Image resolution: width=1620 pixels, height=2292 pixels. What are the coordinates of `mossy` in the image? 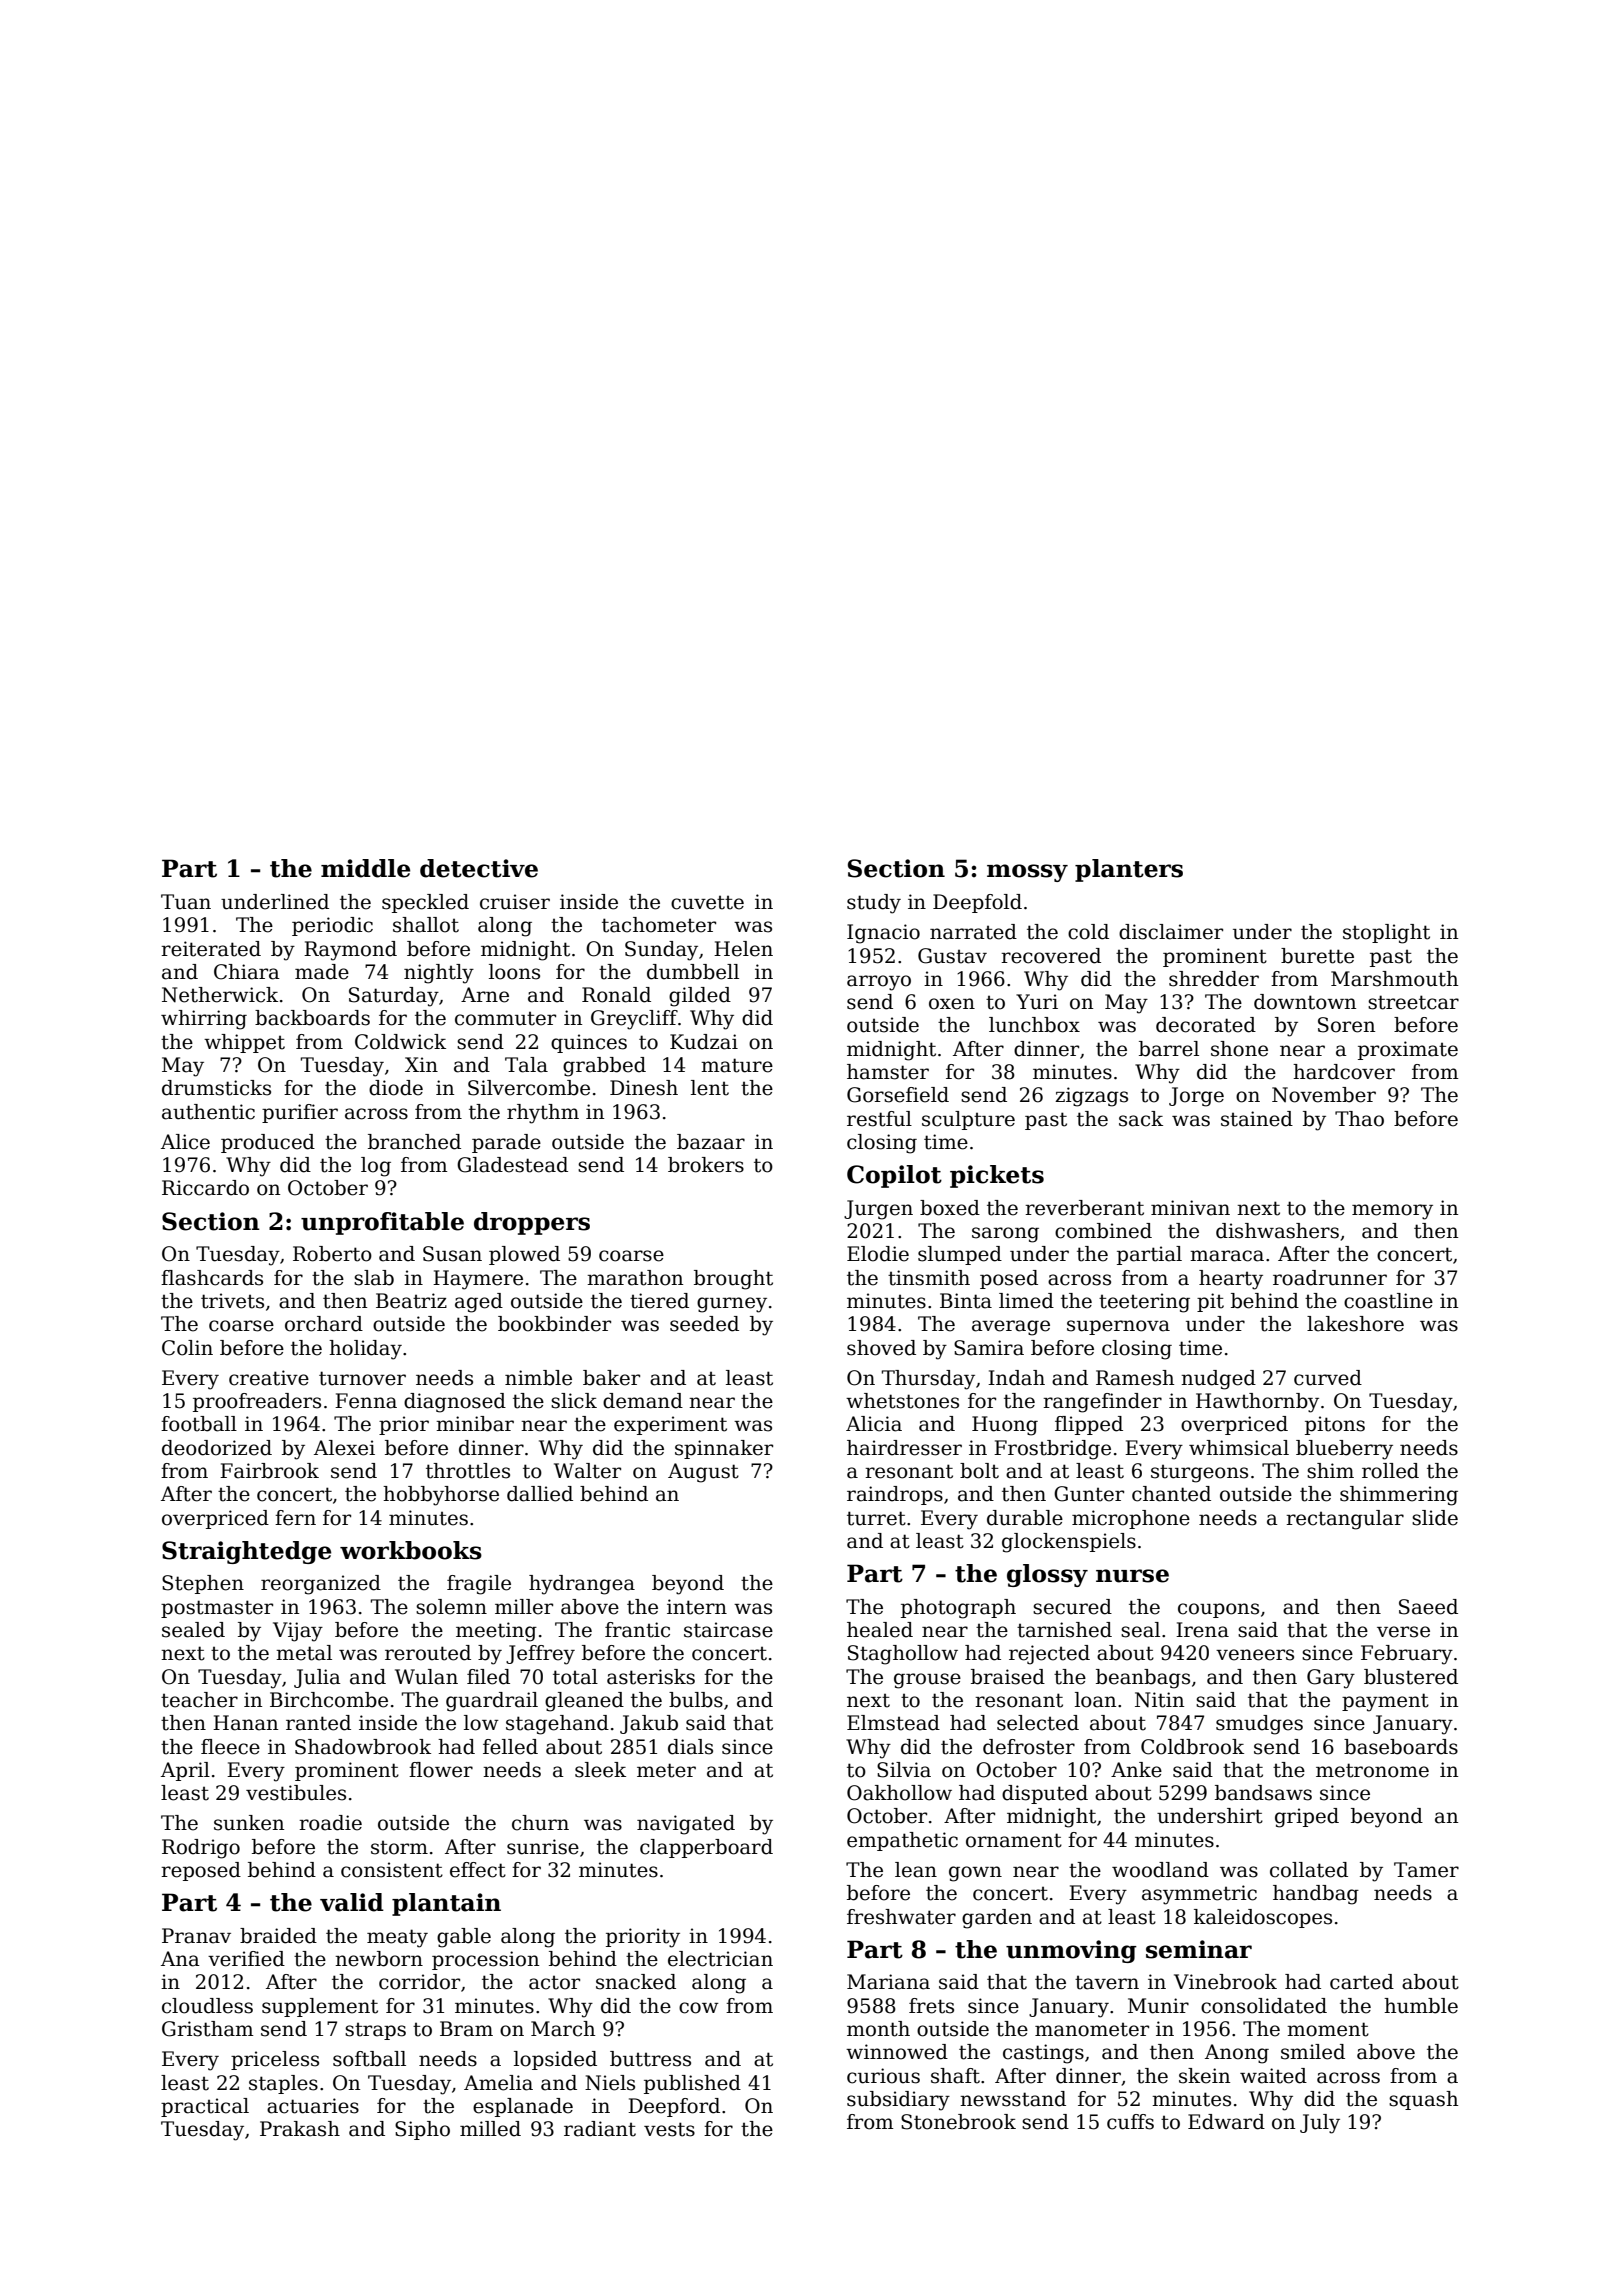 It's located at (1027, 873).
